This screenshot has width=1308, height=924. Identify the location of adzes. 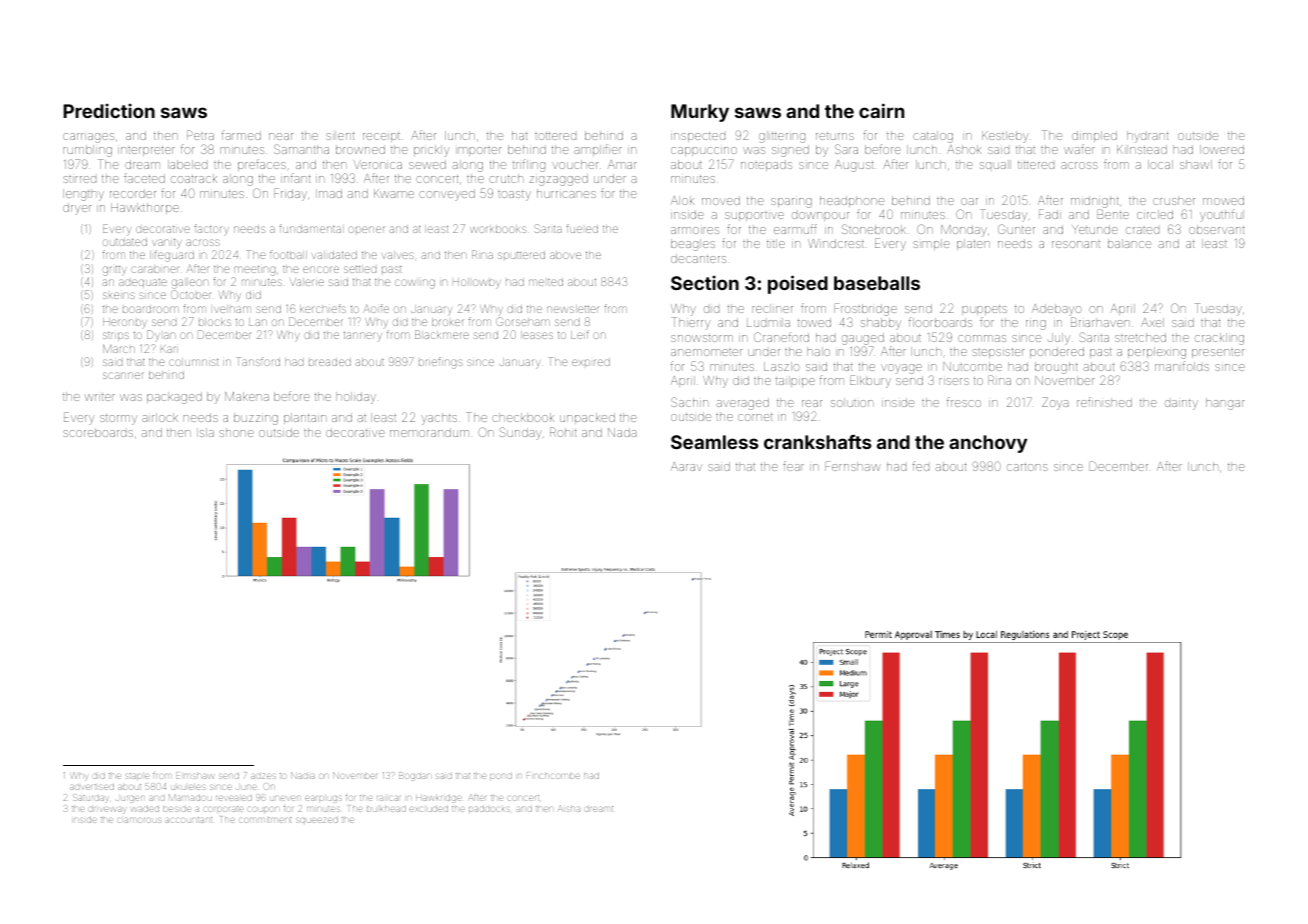
(263, 776).
